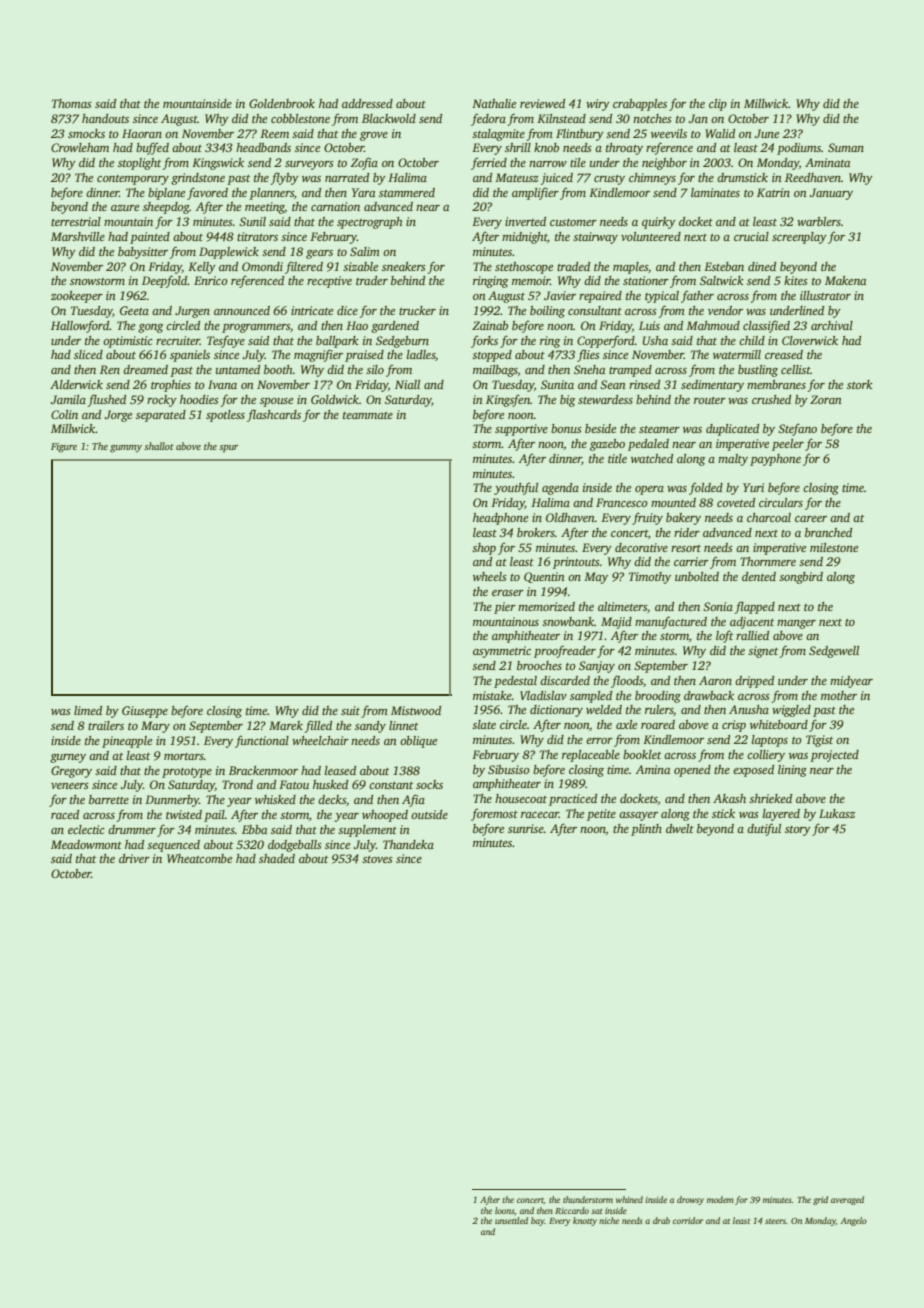 This screenshot has width=924, height=1308. Describe the element at coordinates (159, 446) in the screenshot. I see `shallot` at that location.
